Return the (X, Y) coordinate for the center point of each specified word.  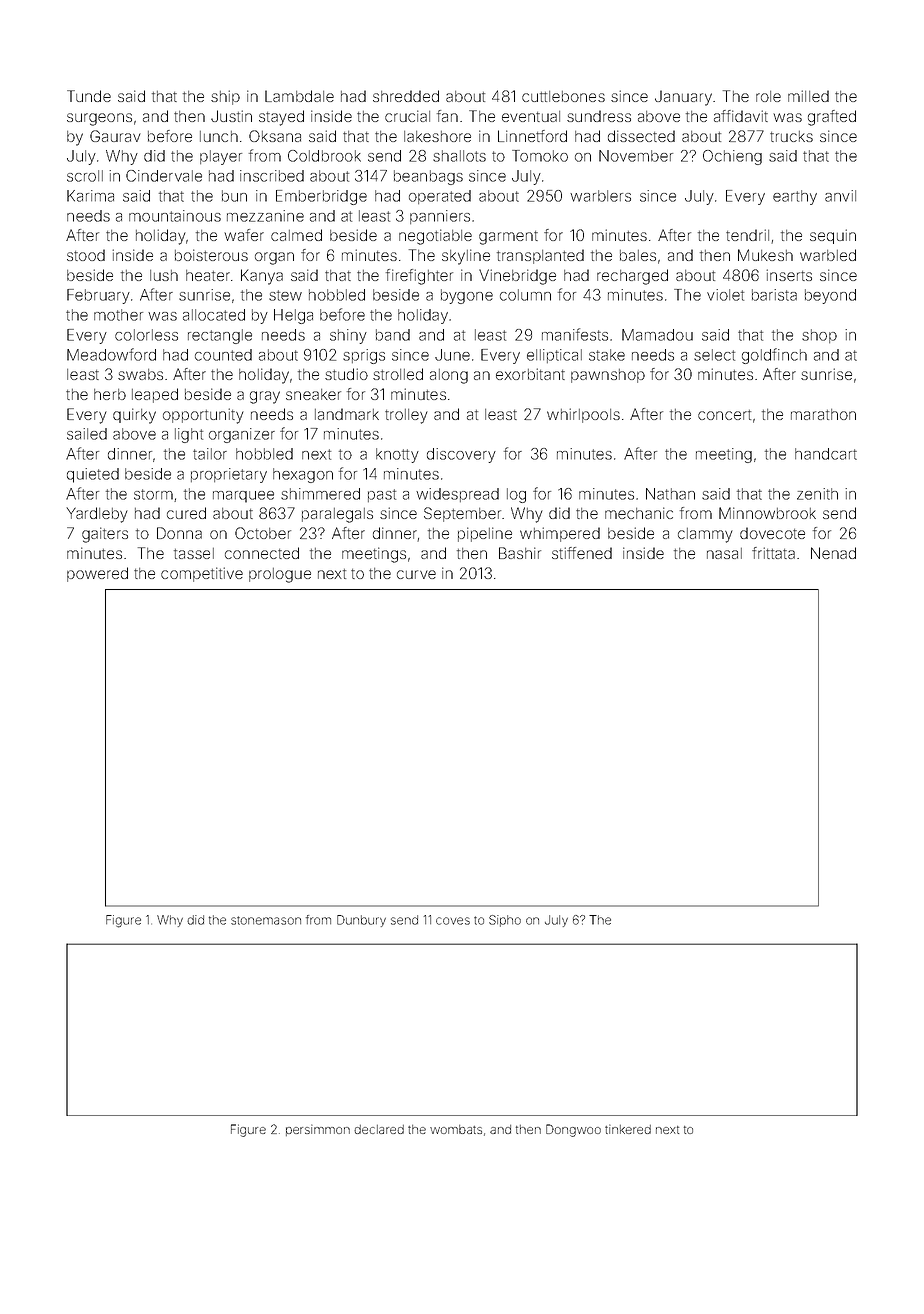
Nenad (833, 553)
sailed (87, 434)
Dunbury (361, 921)
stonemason (266, 920)
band (393, 335)
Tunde (89, 96)
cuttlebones (563, 96)
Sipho (505, 921)
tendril (747, 235)
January (683, 98)
